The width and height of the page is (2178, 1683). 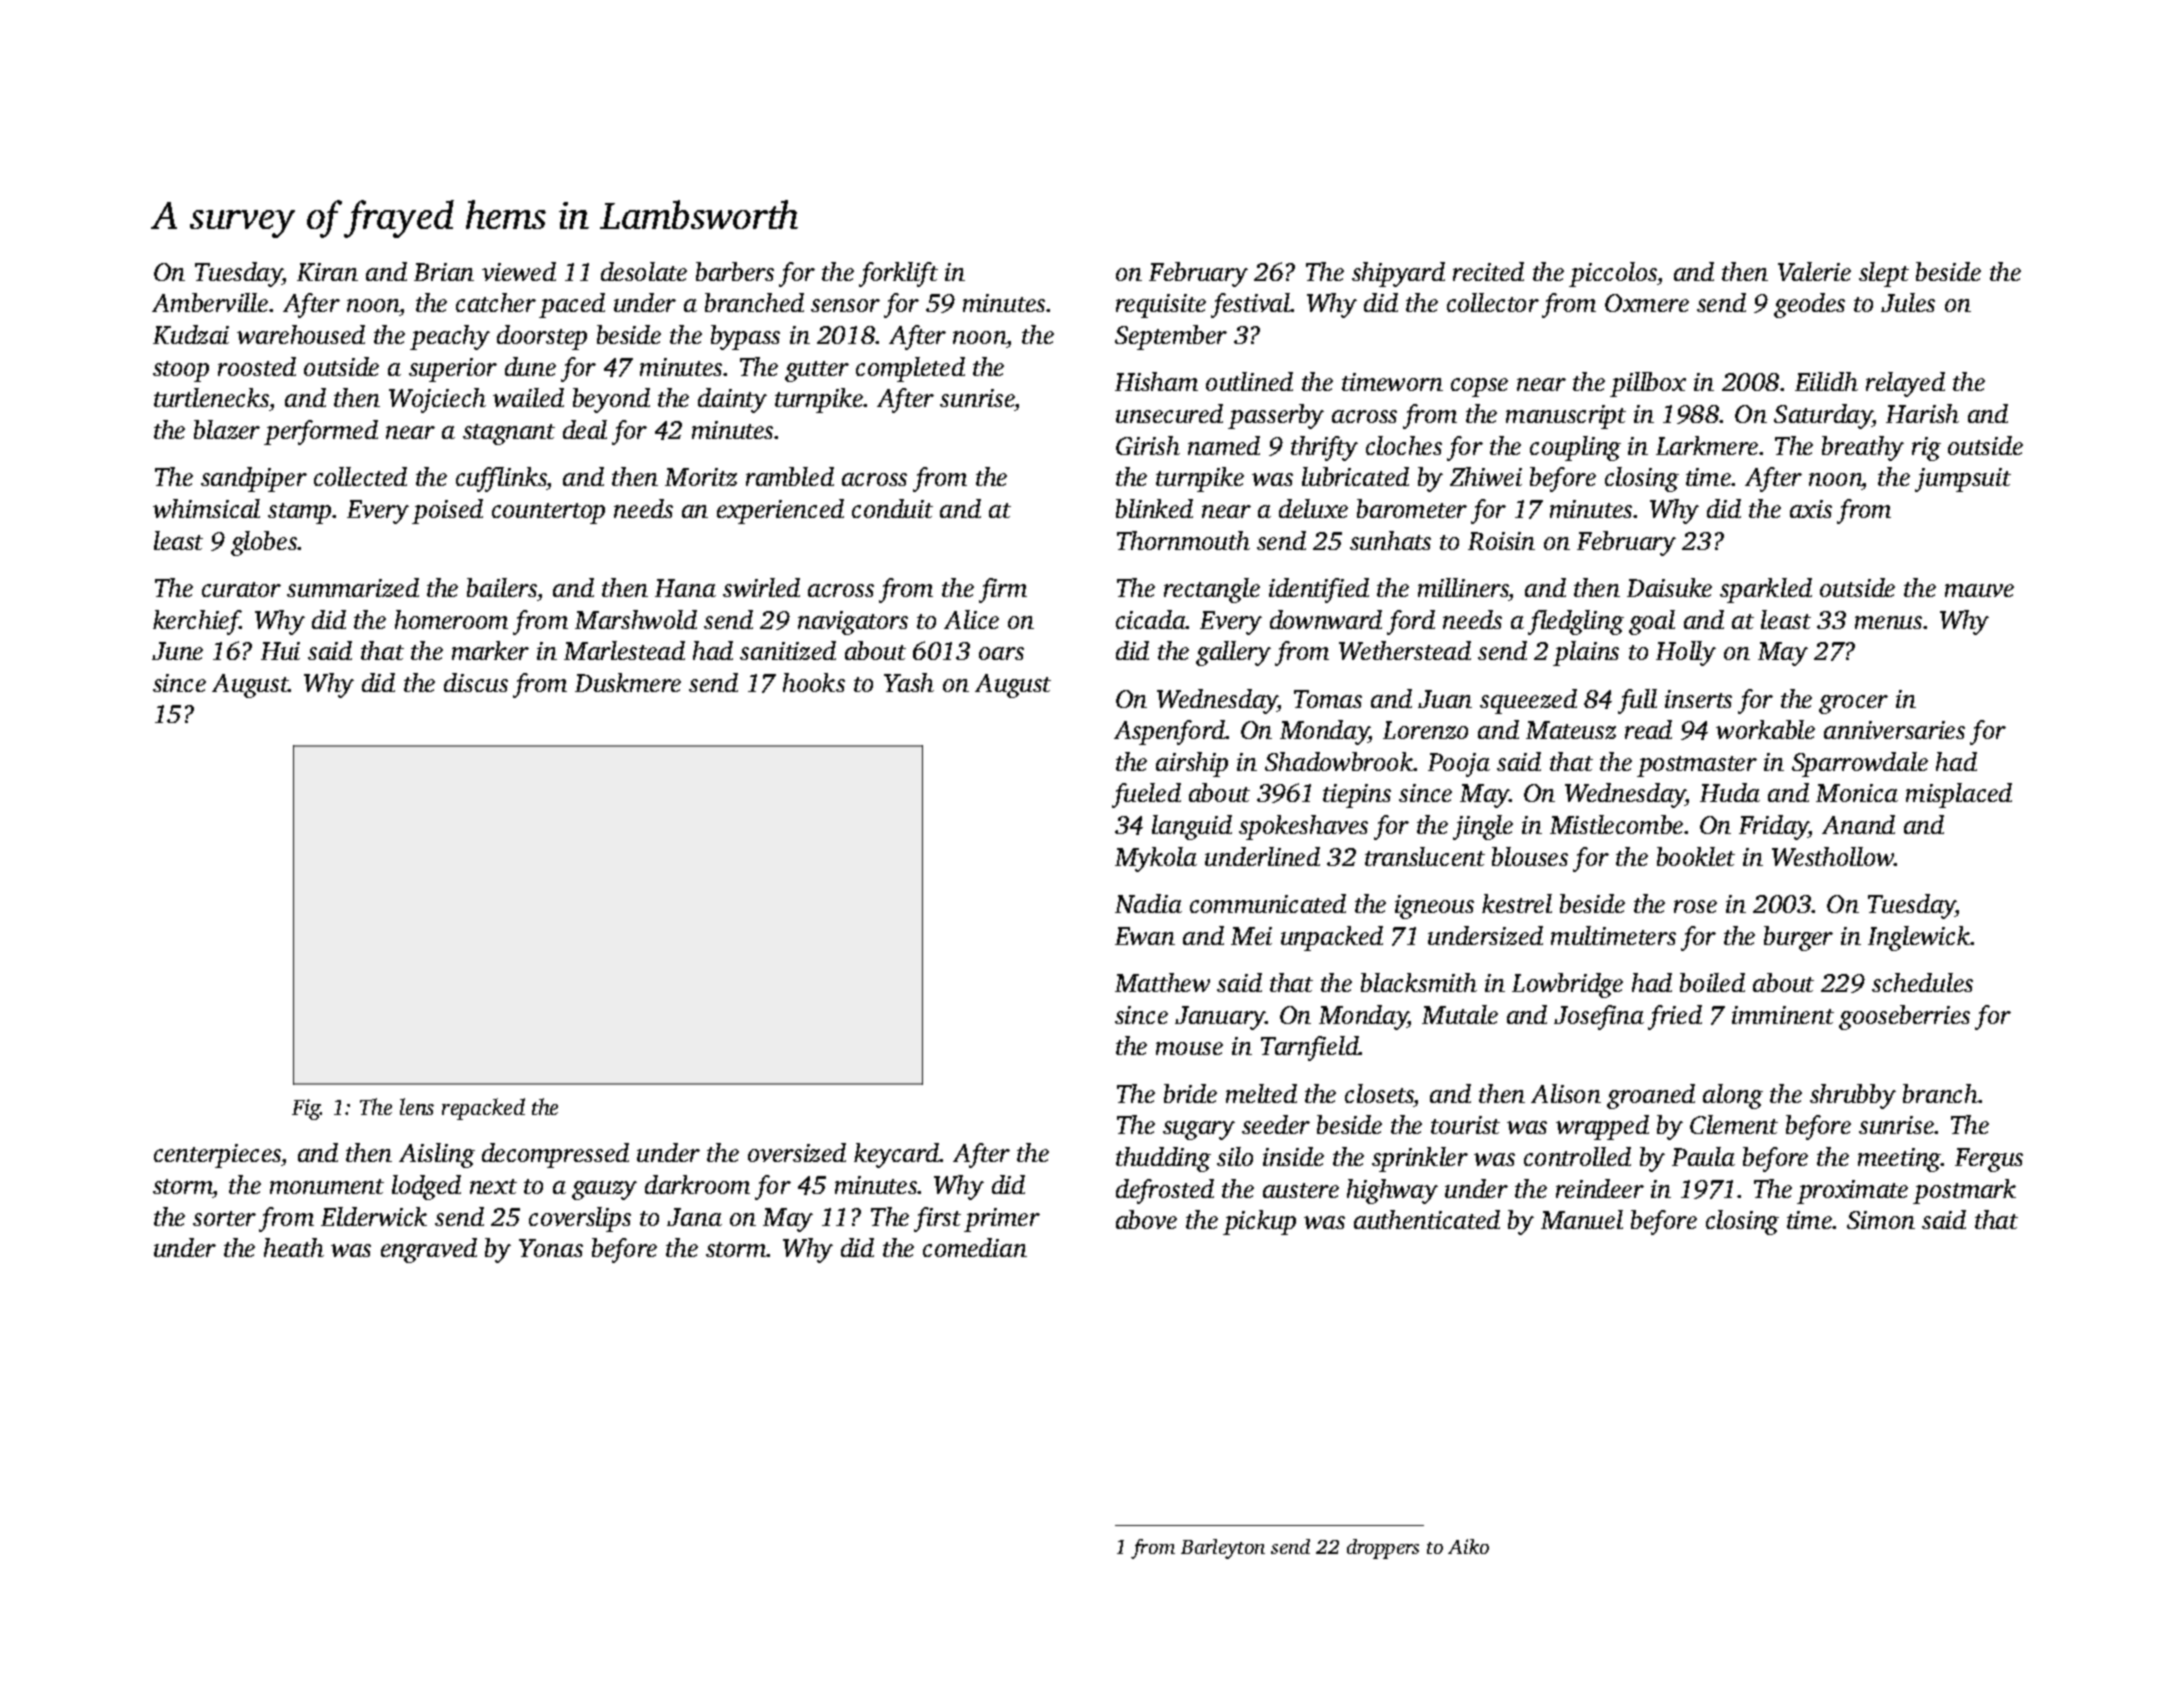 What do you see at coordinates (1148, 903) in the page?
I see `Nadia` at bounding box center [1148, 903].
